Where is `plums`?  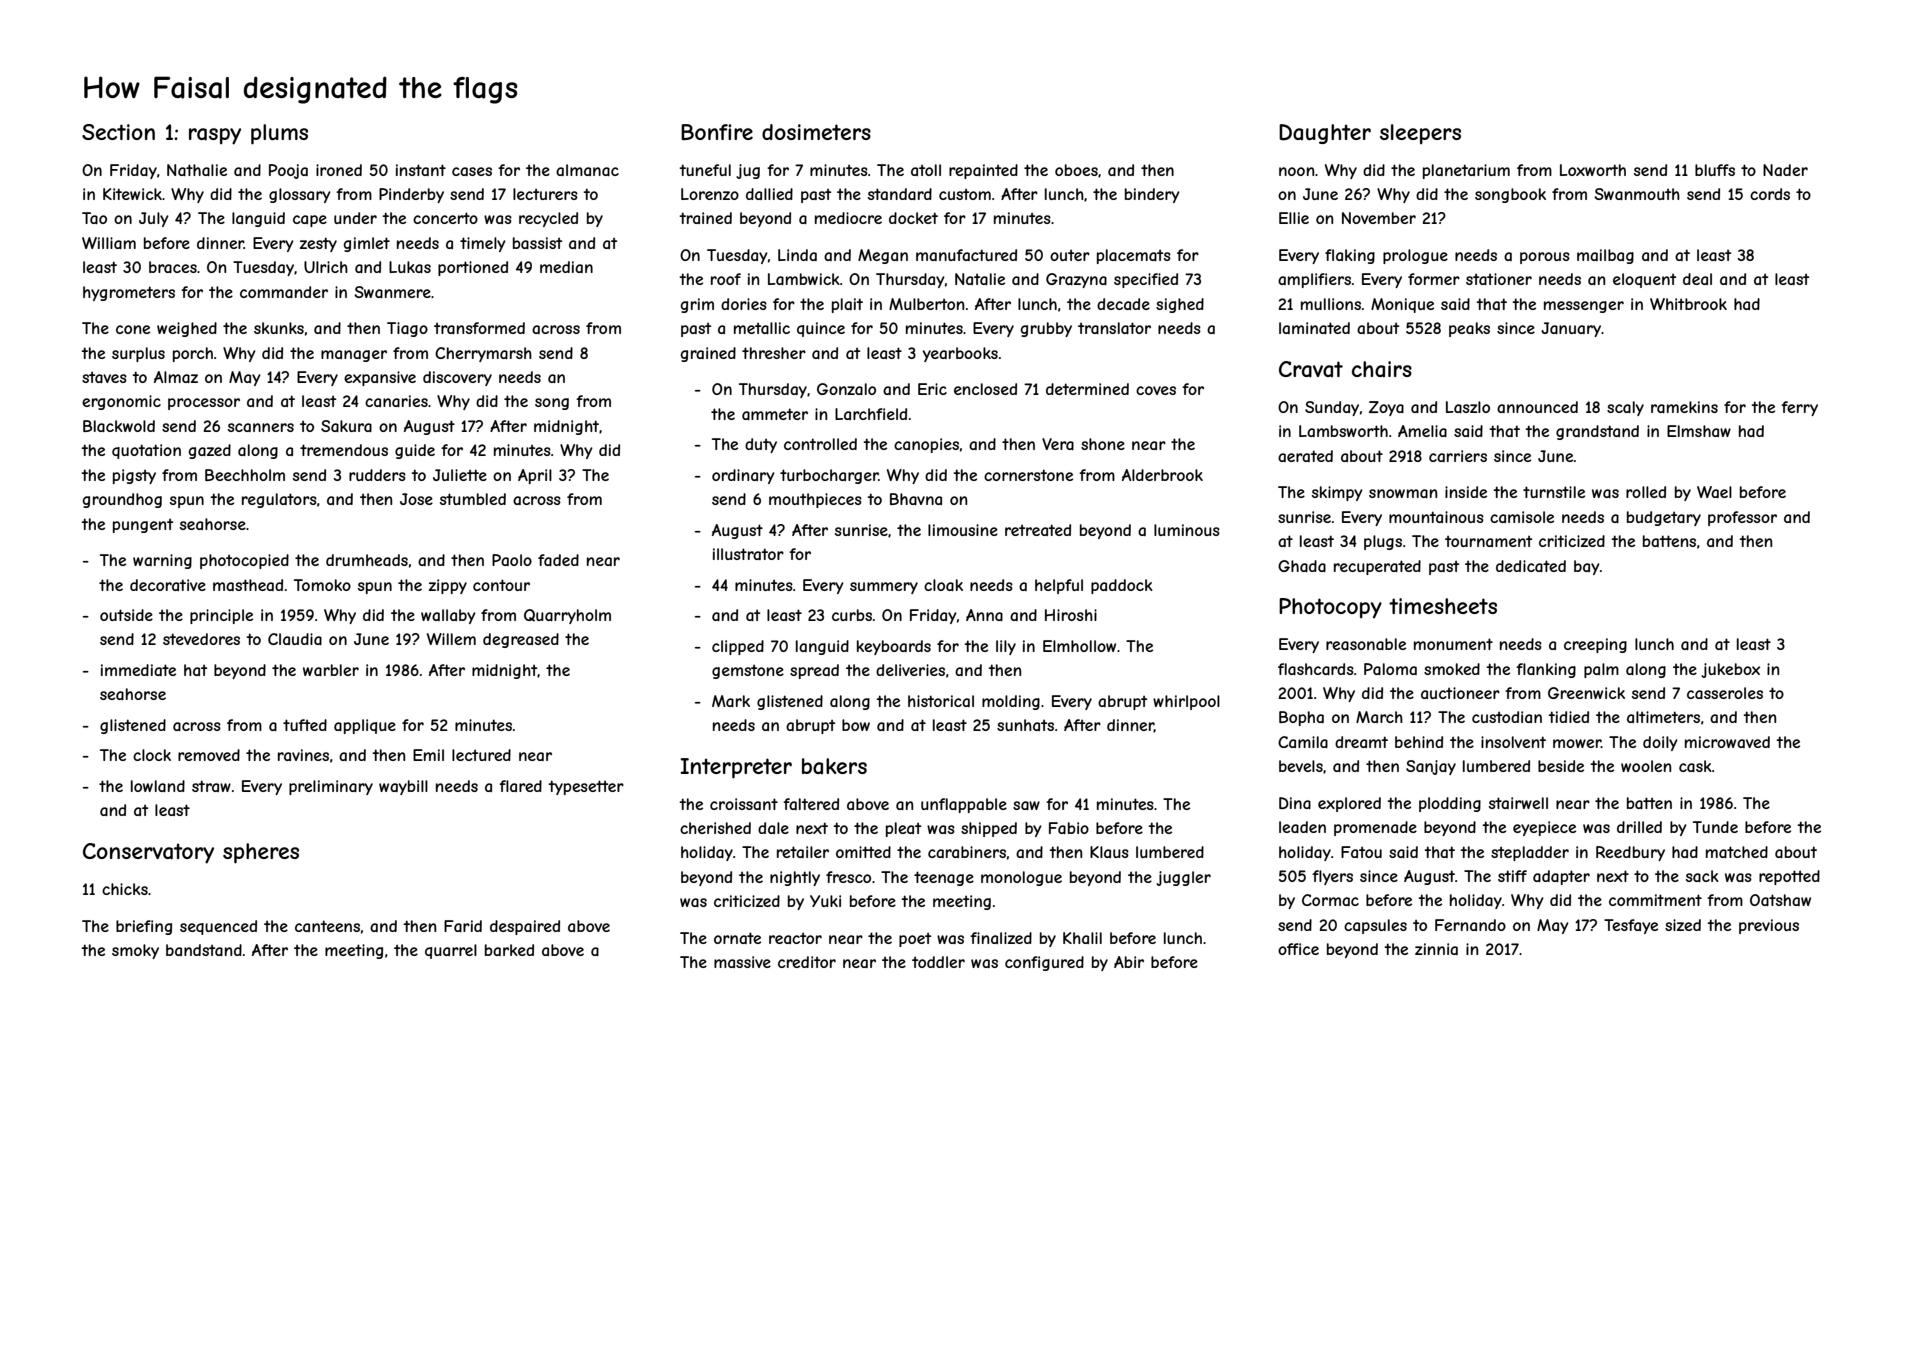
plums is located at coordinates (279, 134).
